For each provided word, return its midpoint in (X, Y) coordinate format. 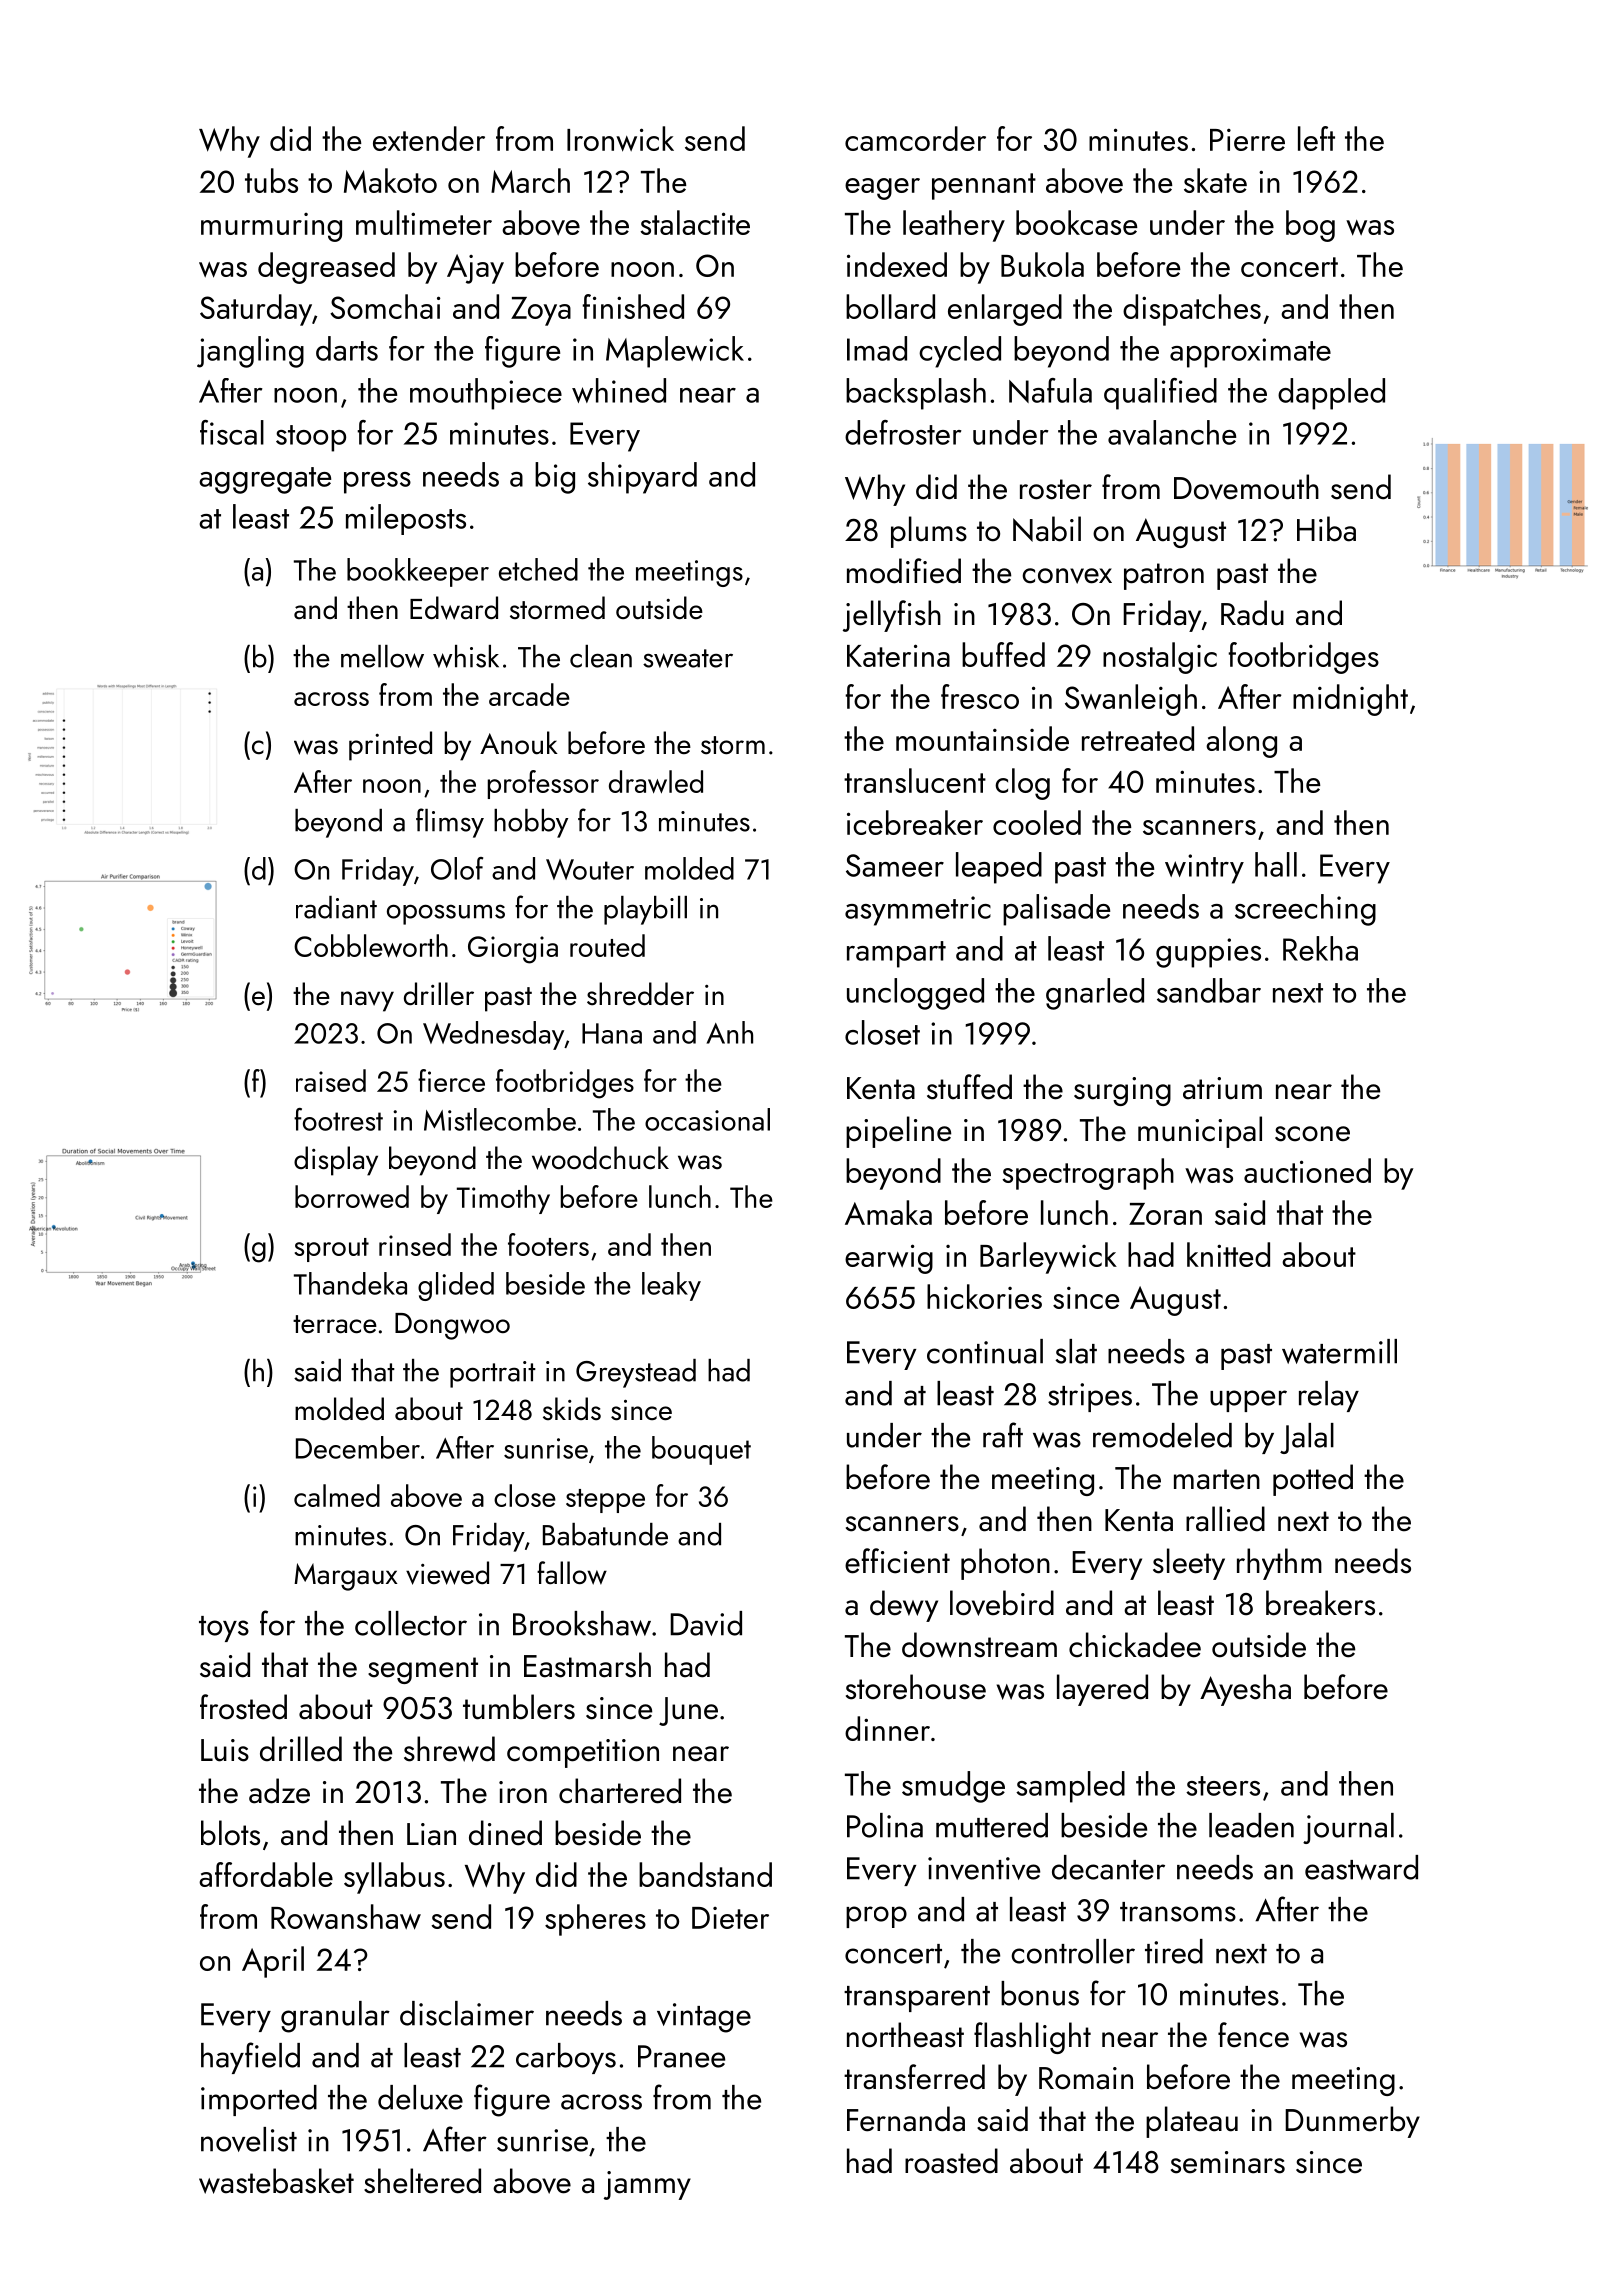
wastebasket (276, 2181)
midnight (1350, 700)
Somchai (385, 306)
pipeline (898, 1132)
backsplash (916, 394)
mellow (382, 656)
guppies (1208, 953)
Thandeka (350, 1283)
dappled (1331, 394)
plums (929, 532)
